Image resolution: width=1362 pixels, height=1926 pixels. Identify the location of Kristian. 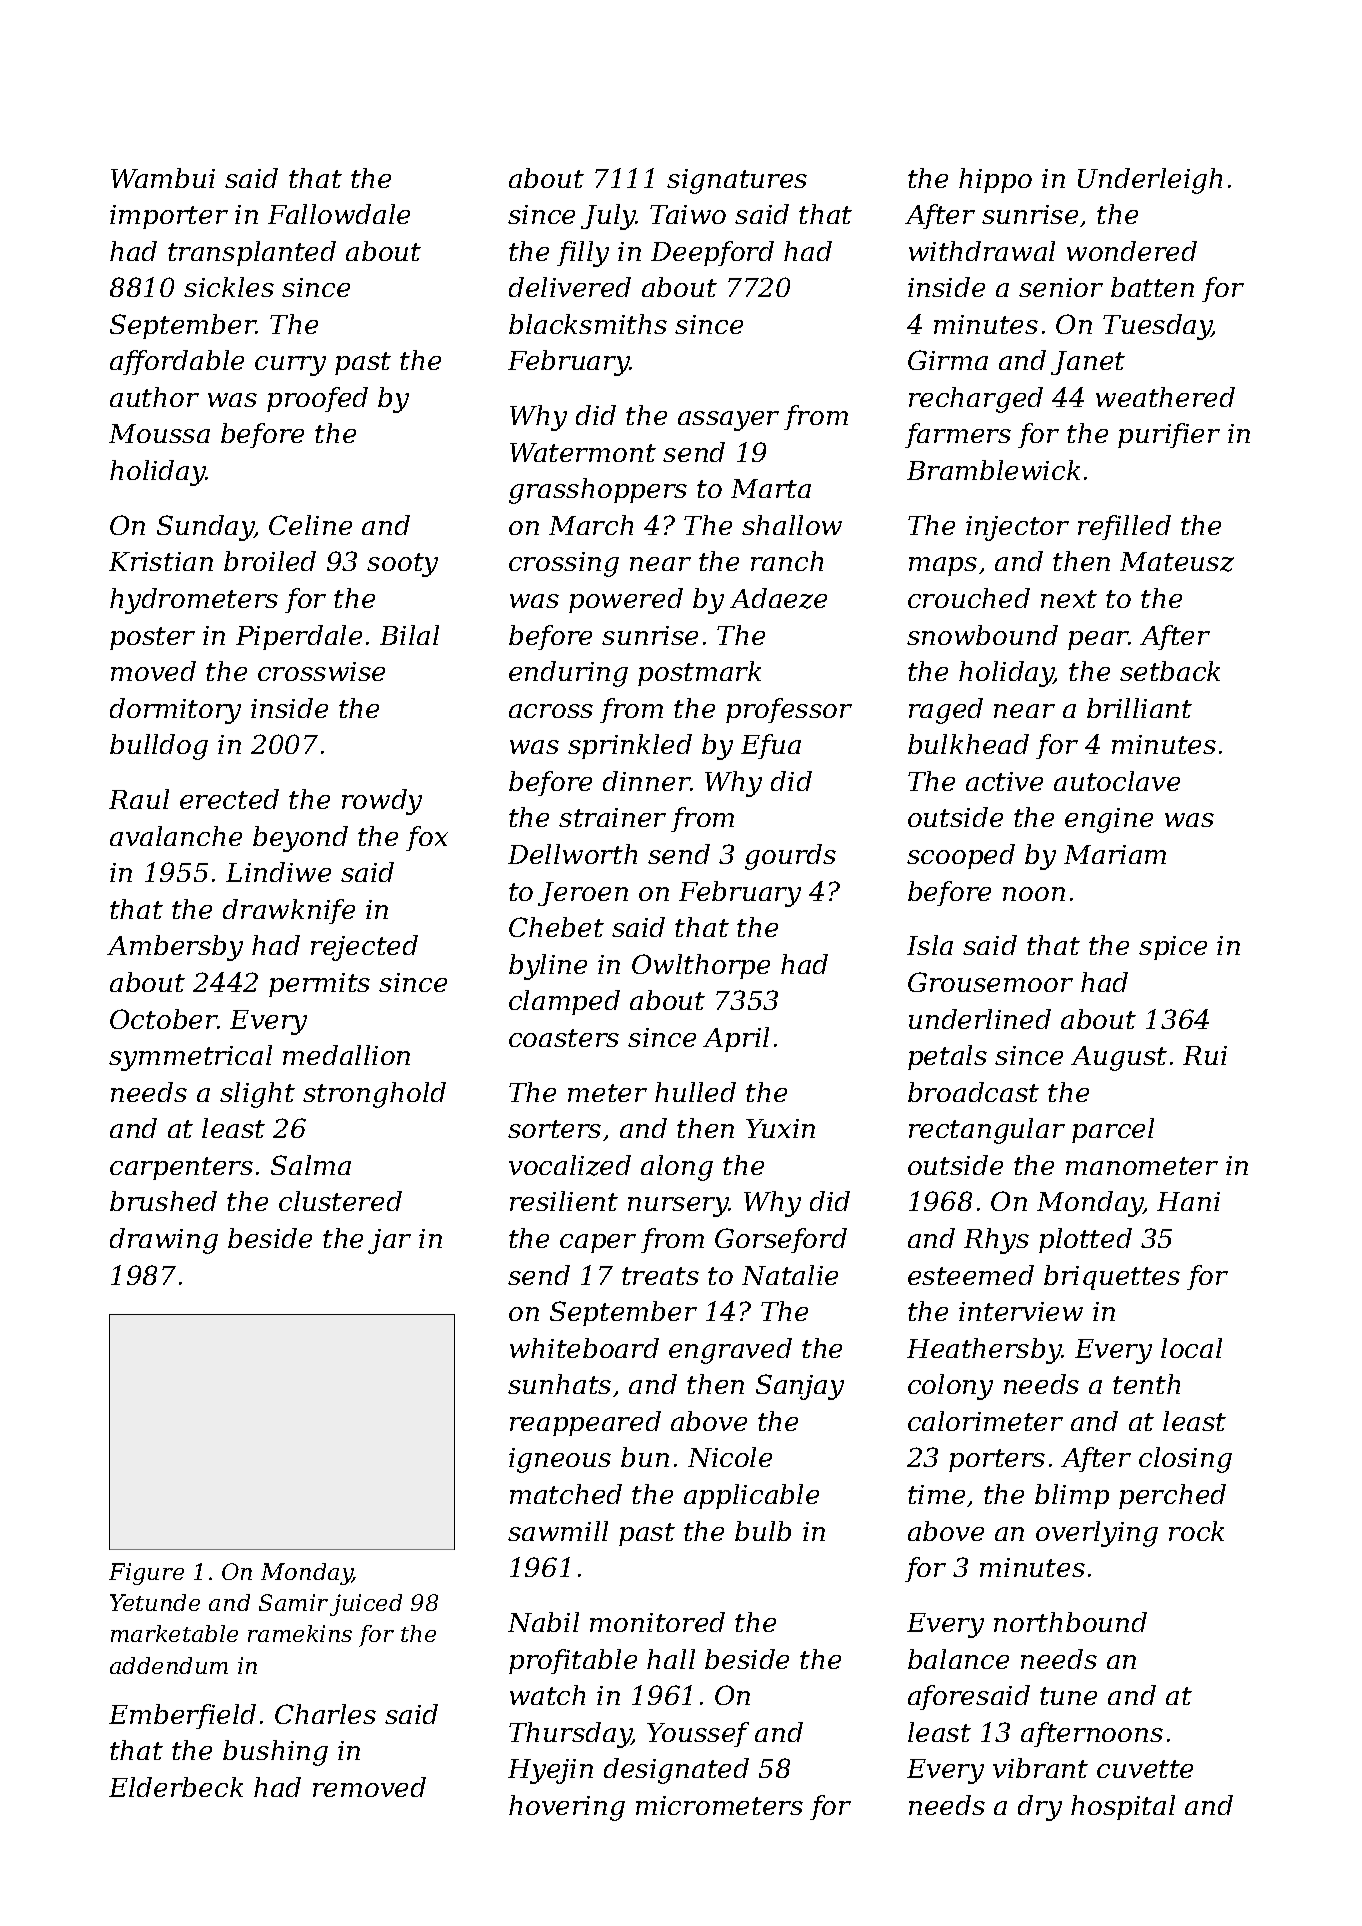
(161, 561).
